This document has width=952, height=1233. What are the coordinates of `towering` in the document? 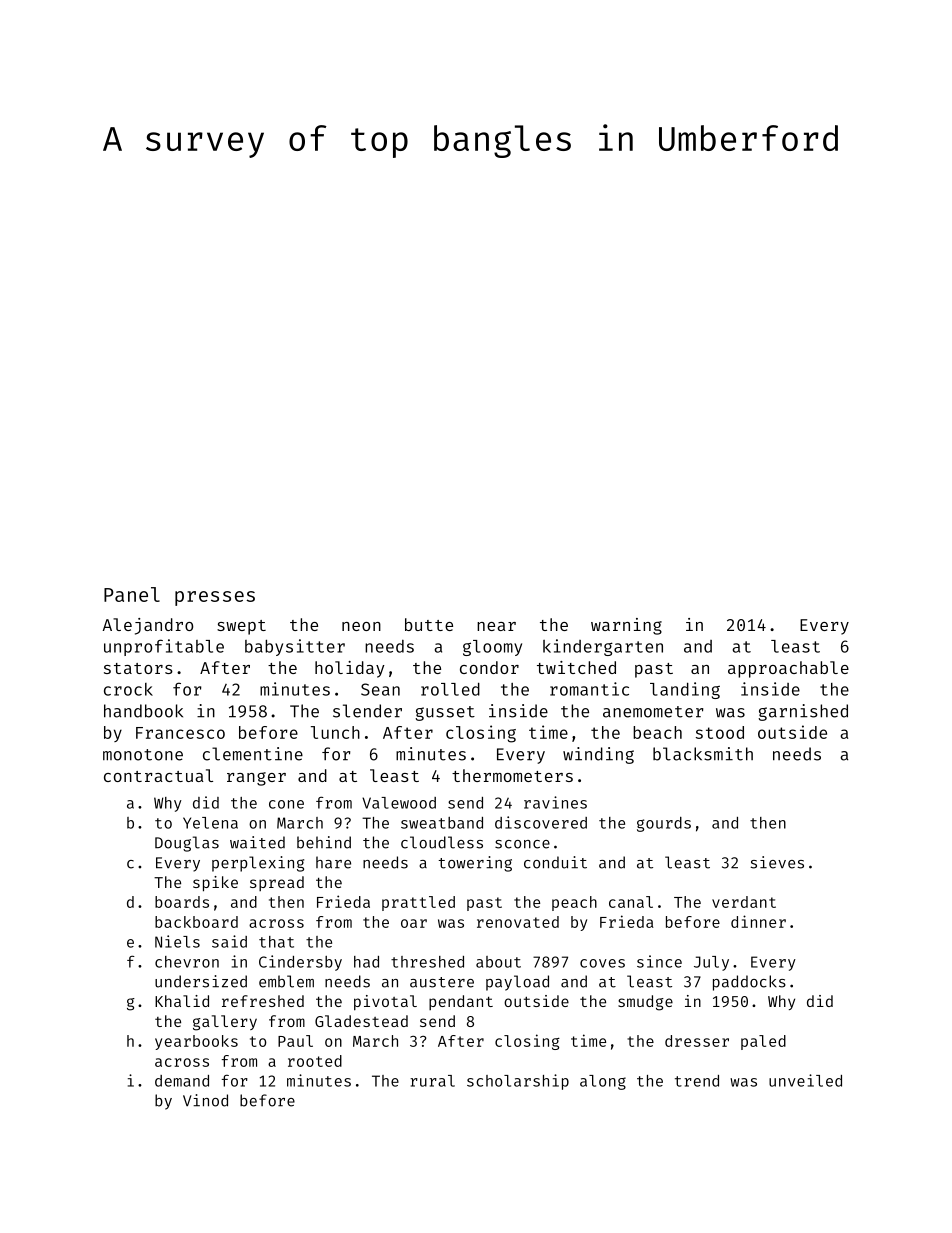 It's located at (475, 864).
